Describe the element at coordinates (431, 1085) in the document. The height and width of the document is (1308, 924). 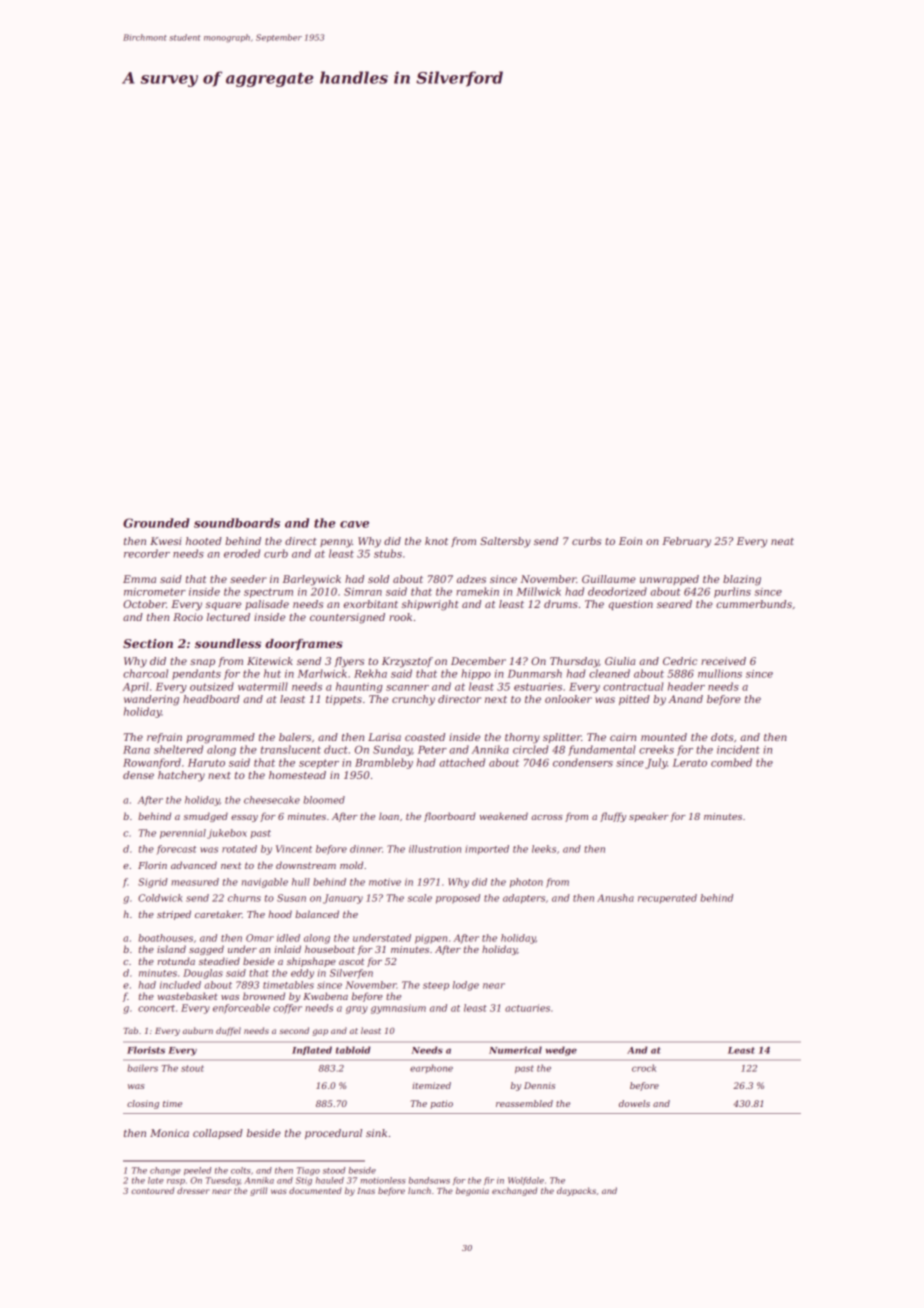
I see `itemized` at that location.
